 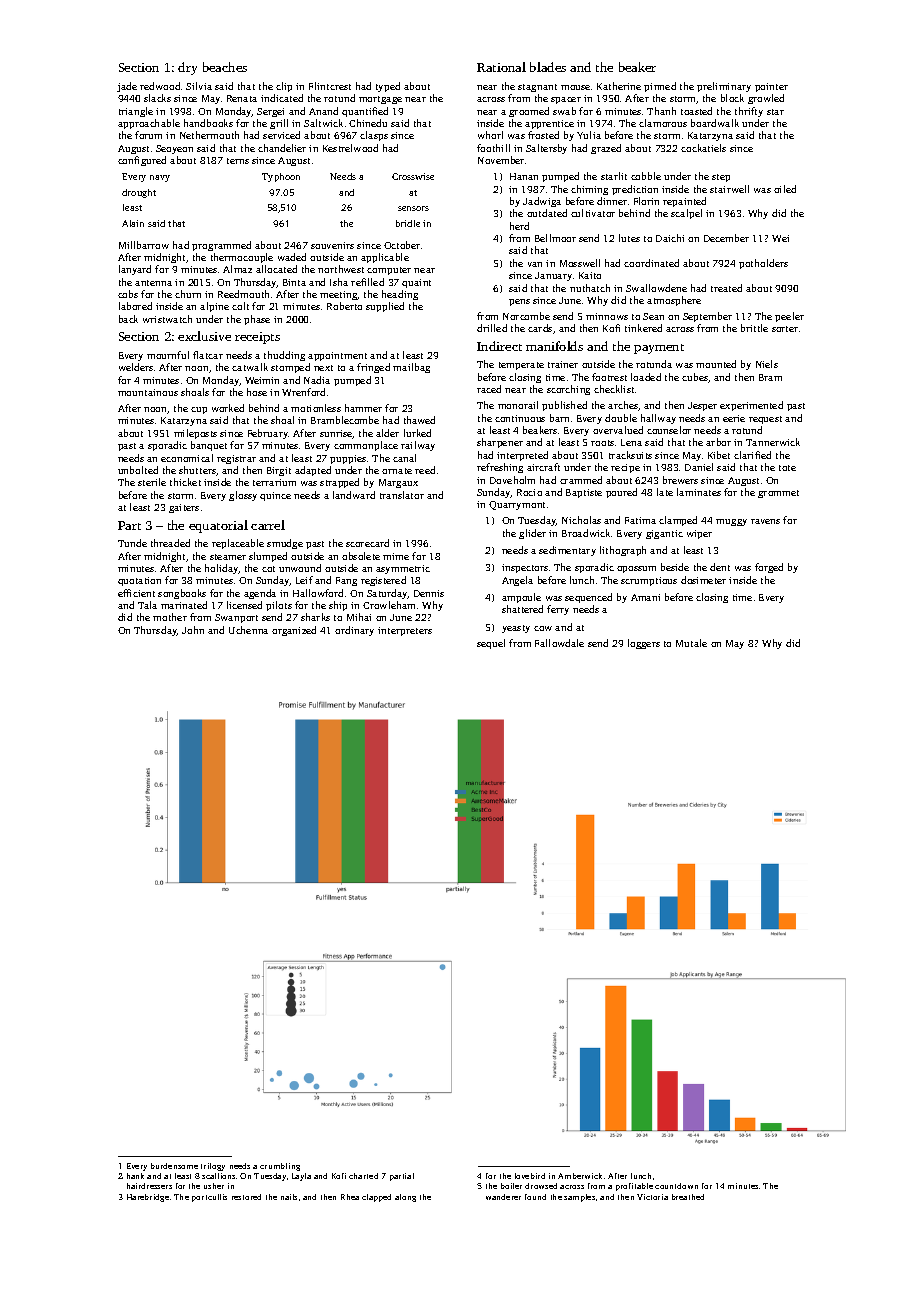 I want to click on Mutale, so click(x=691, y=643).
